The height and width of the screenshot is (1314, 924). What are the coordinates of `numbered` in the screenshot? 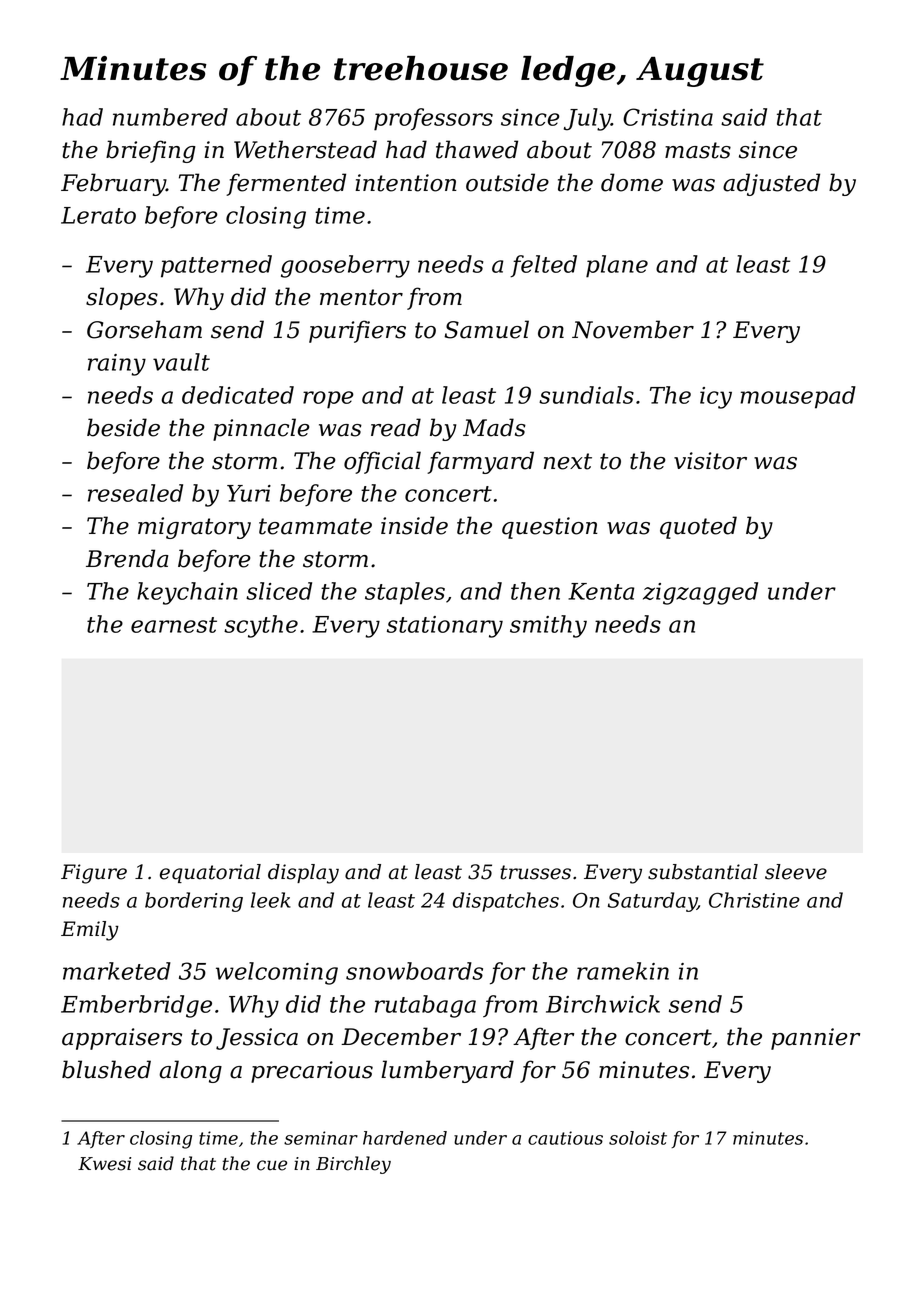 It's located at (170, 117).
